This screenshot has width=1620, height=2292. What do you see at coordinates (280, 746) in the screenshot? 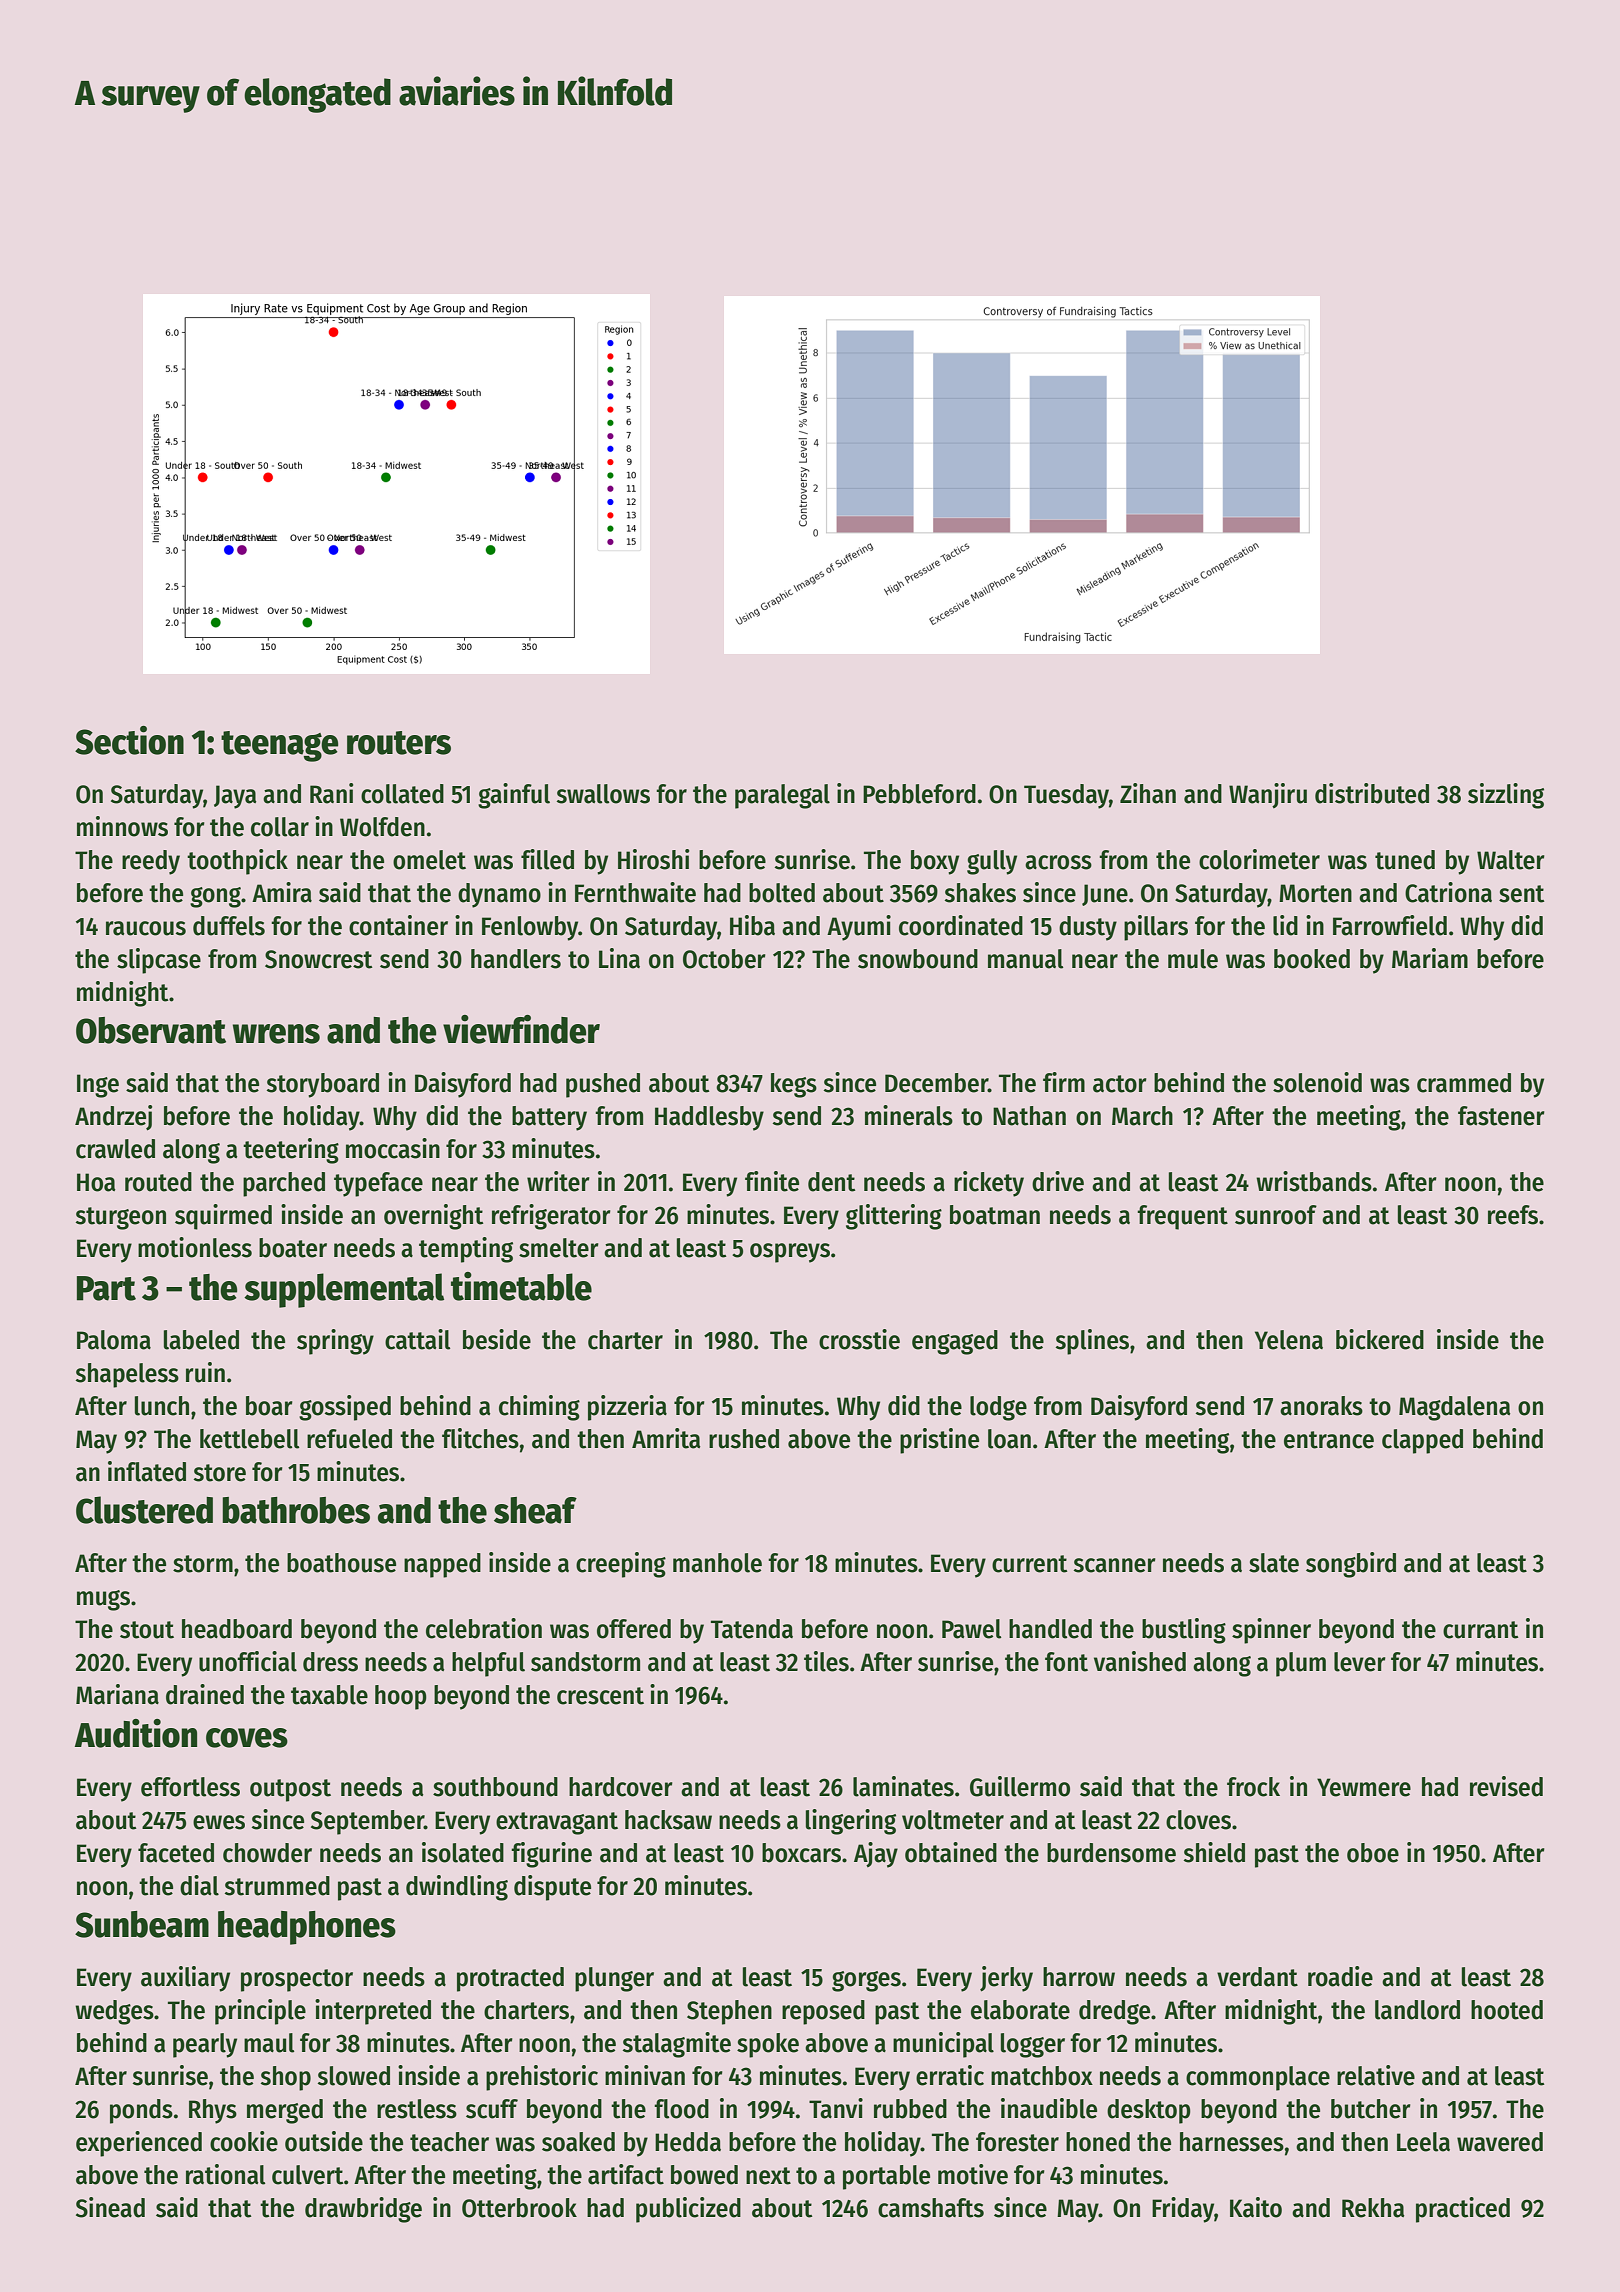
I see `teenage` at bounding box center [280, 746].
